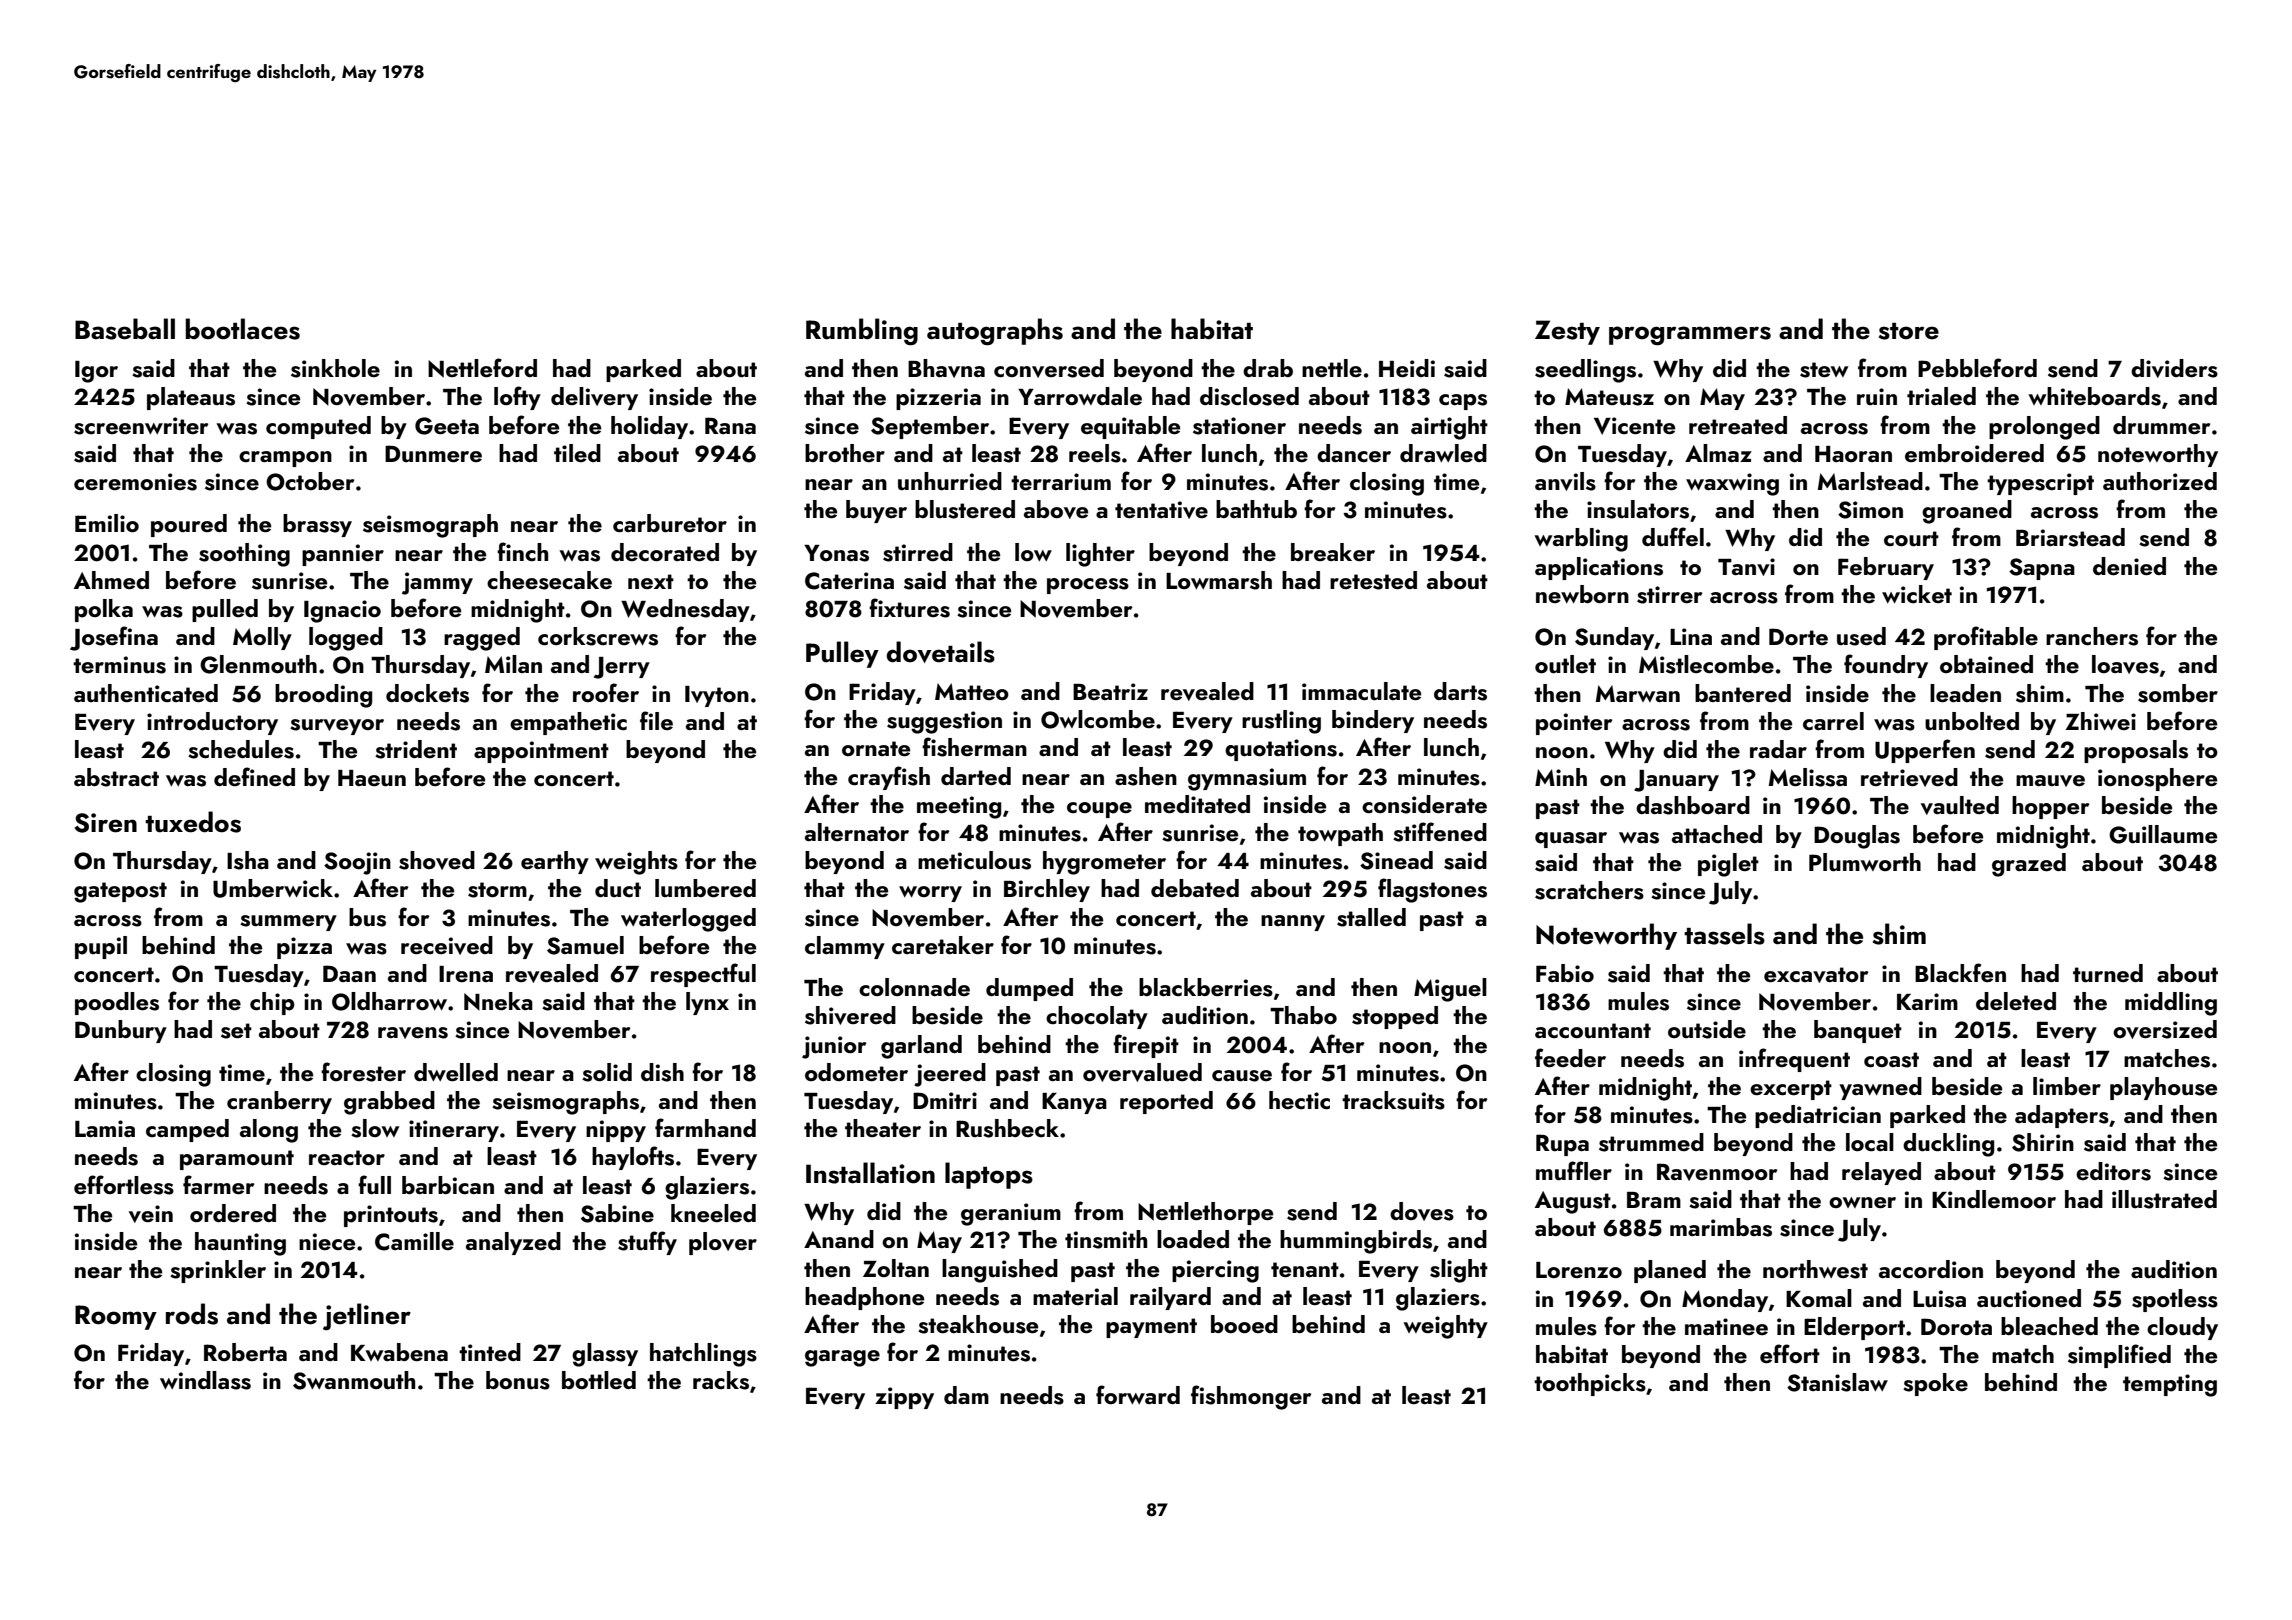 The height and width of the page is (1620, 2292). What do you see at coordinates (116, 777) in the page?
I see `abstract` at bounding box center [116, 777].
